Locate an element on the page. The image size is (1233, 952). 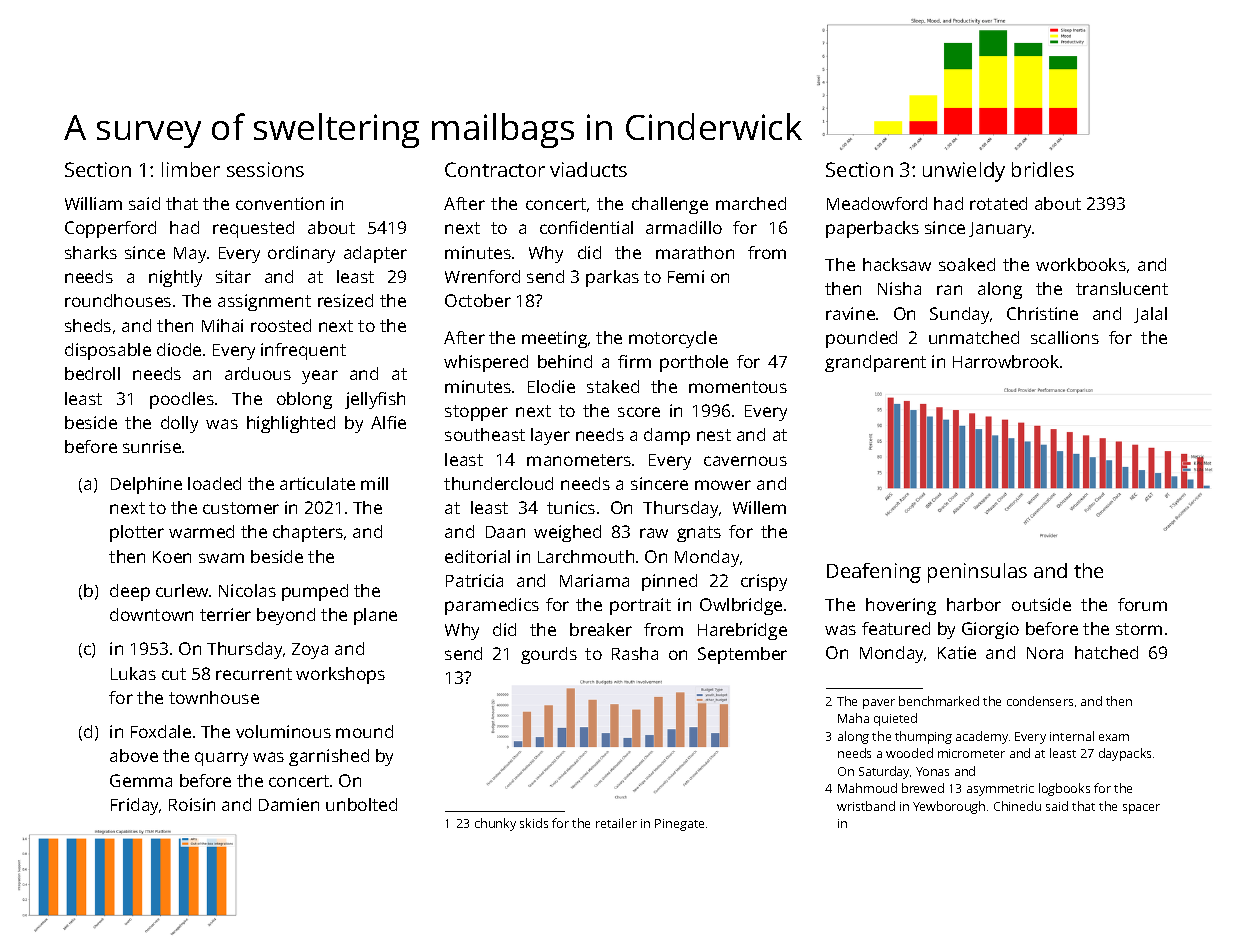
mill is located at coordinates (374, 483).
